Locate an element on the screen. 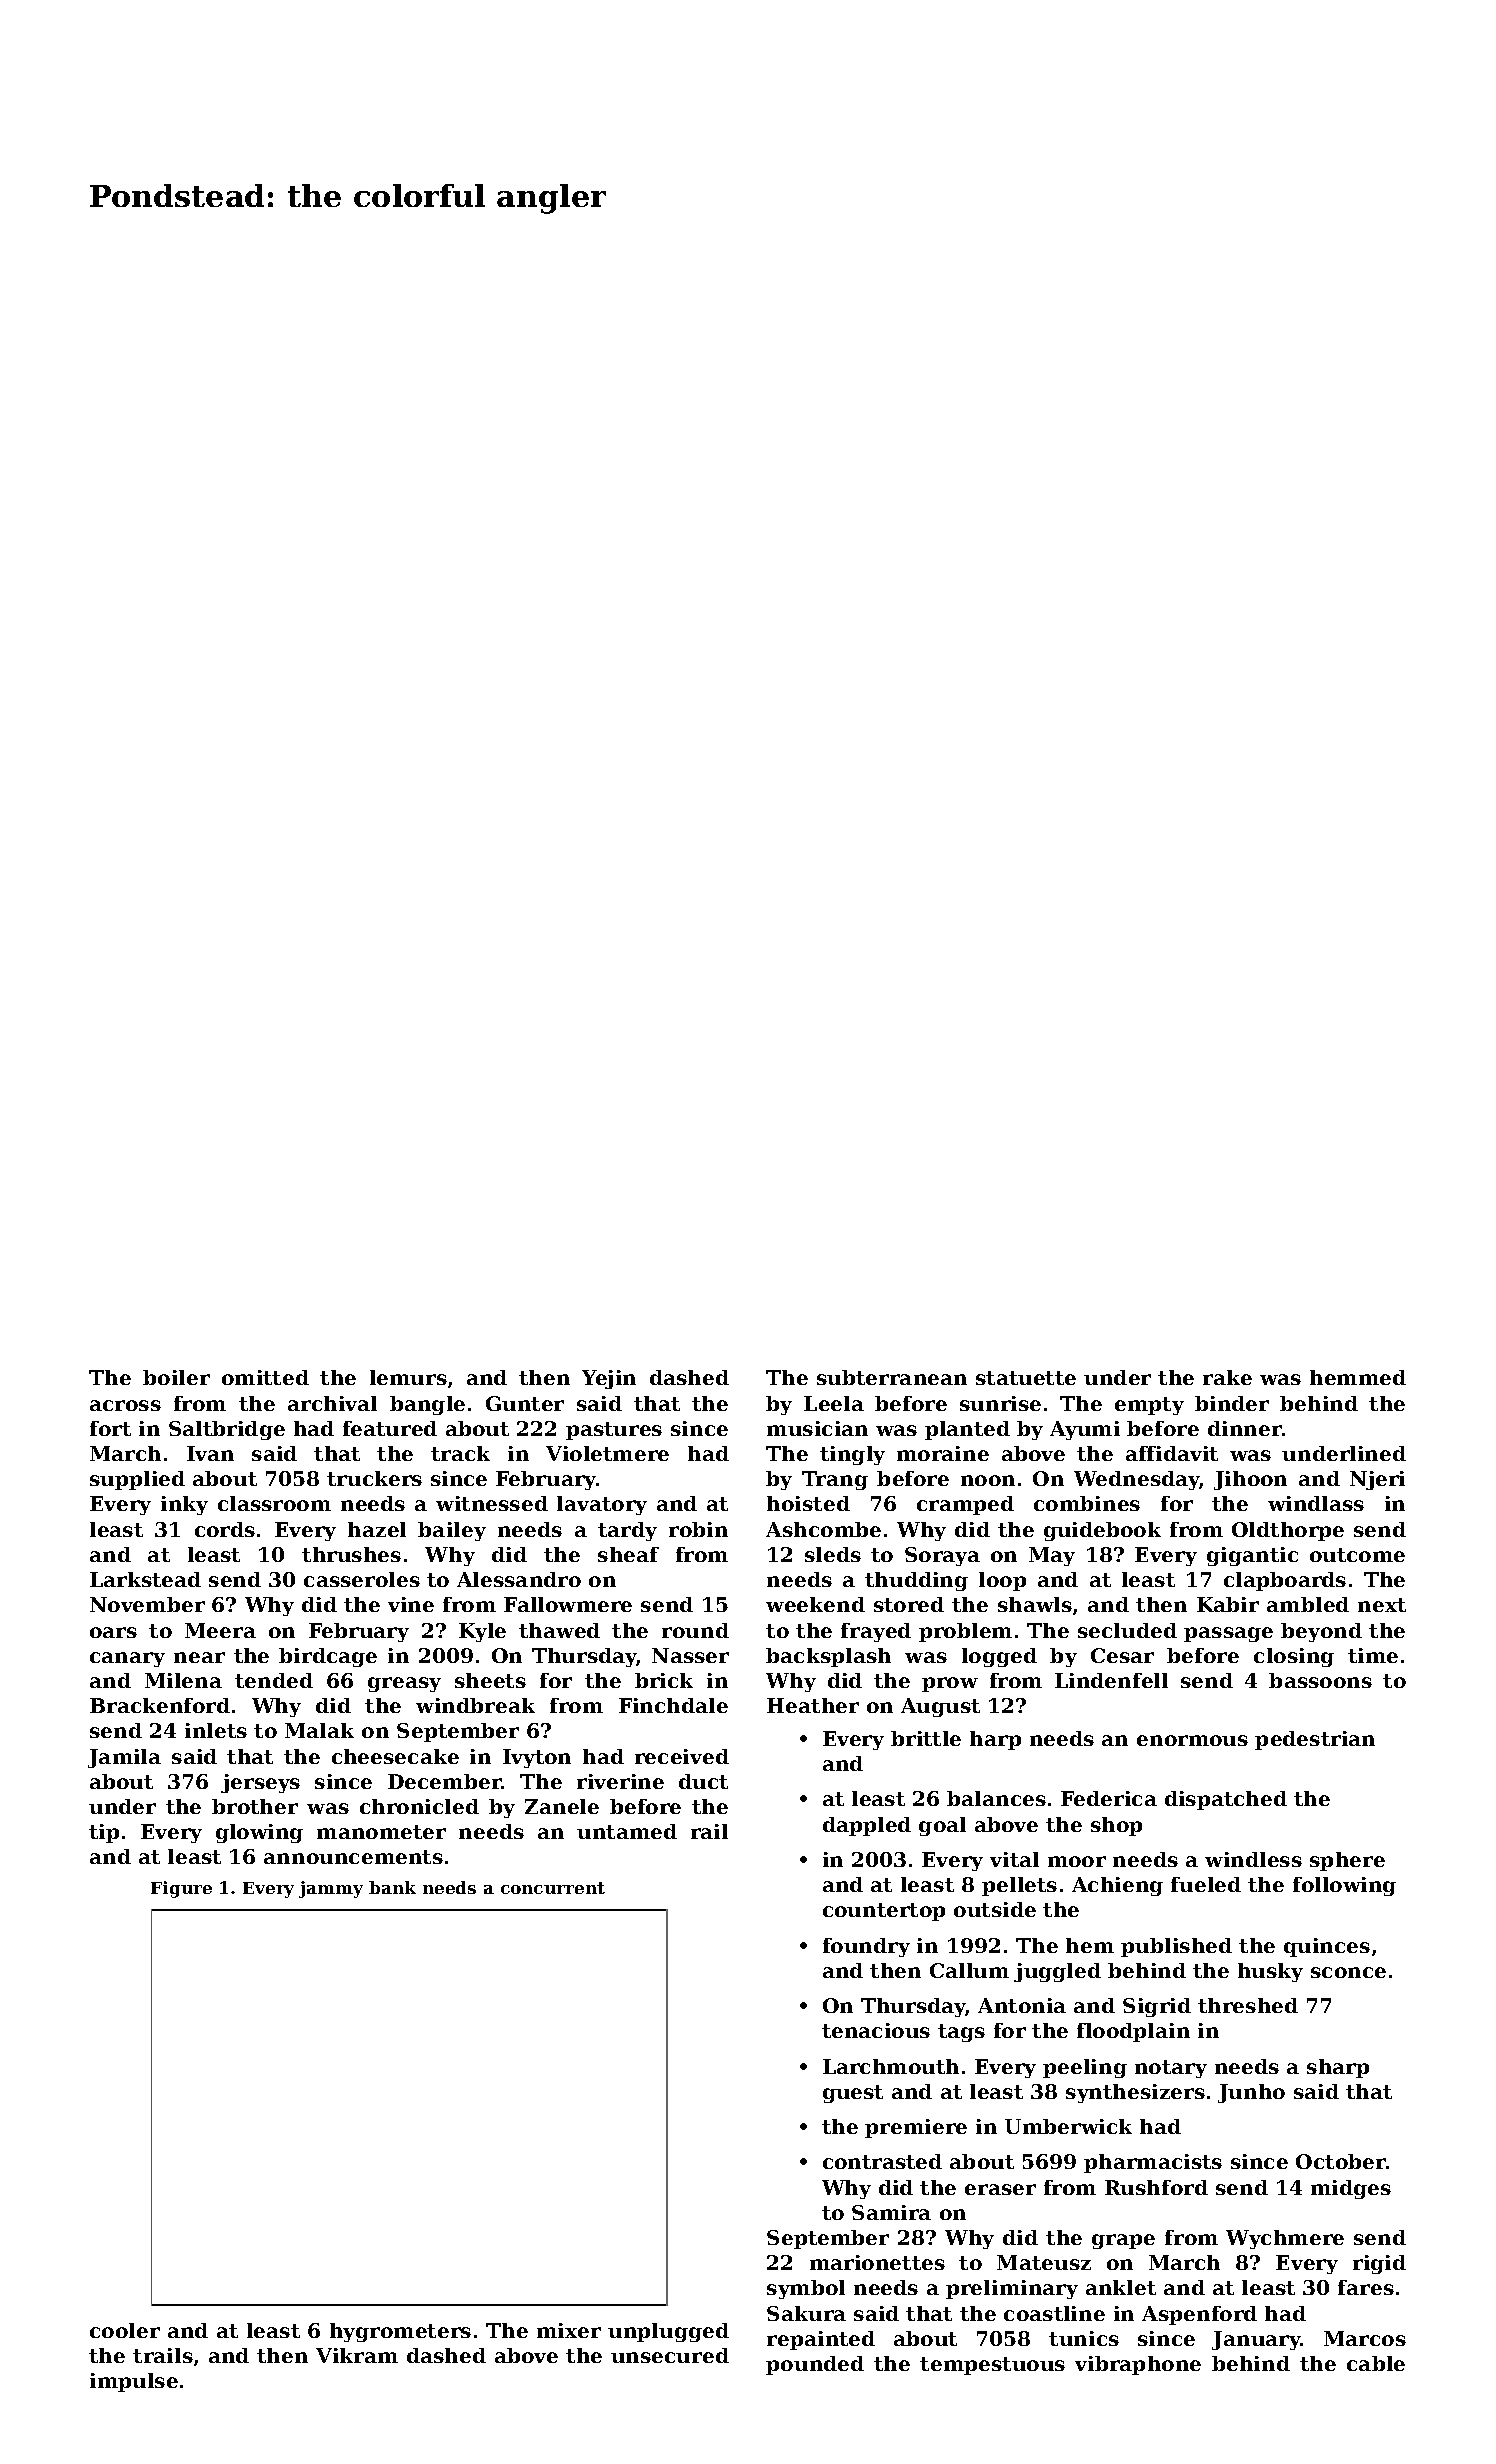 This screenshot has height=2464, width=1496. rake is located at coordinates (1227, 1377).
